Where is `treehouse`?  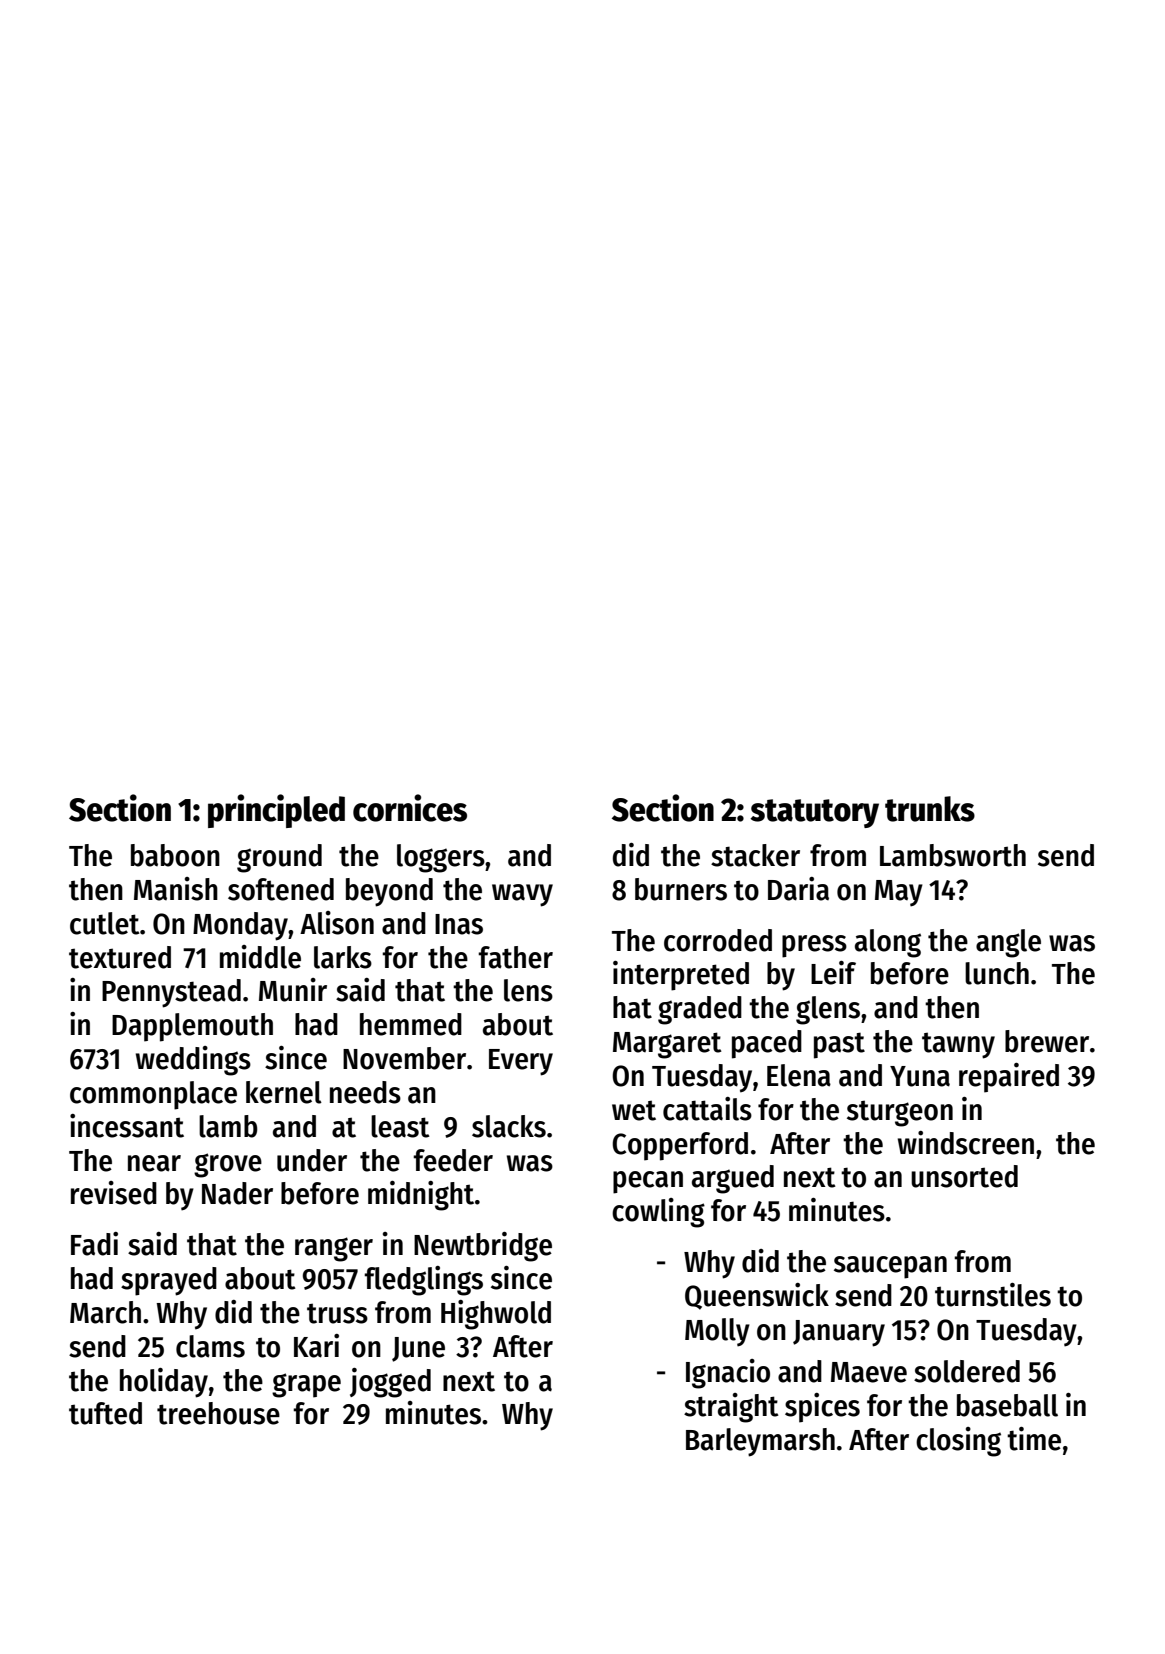
treehouse is located at coordinates (218, 1413).
